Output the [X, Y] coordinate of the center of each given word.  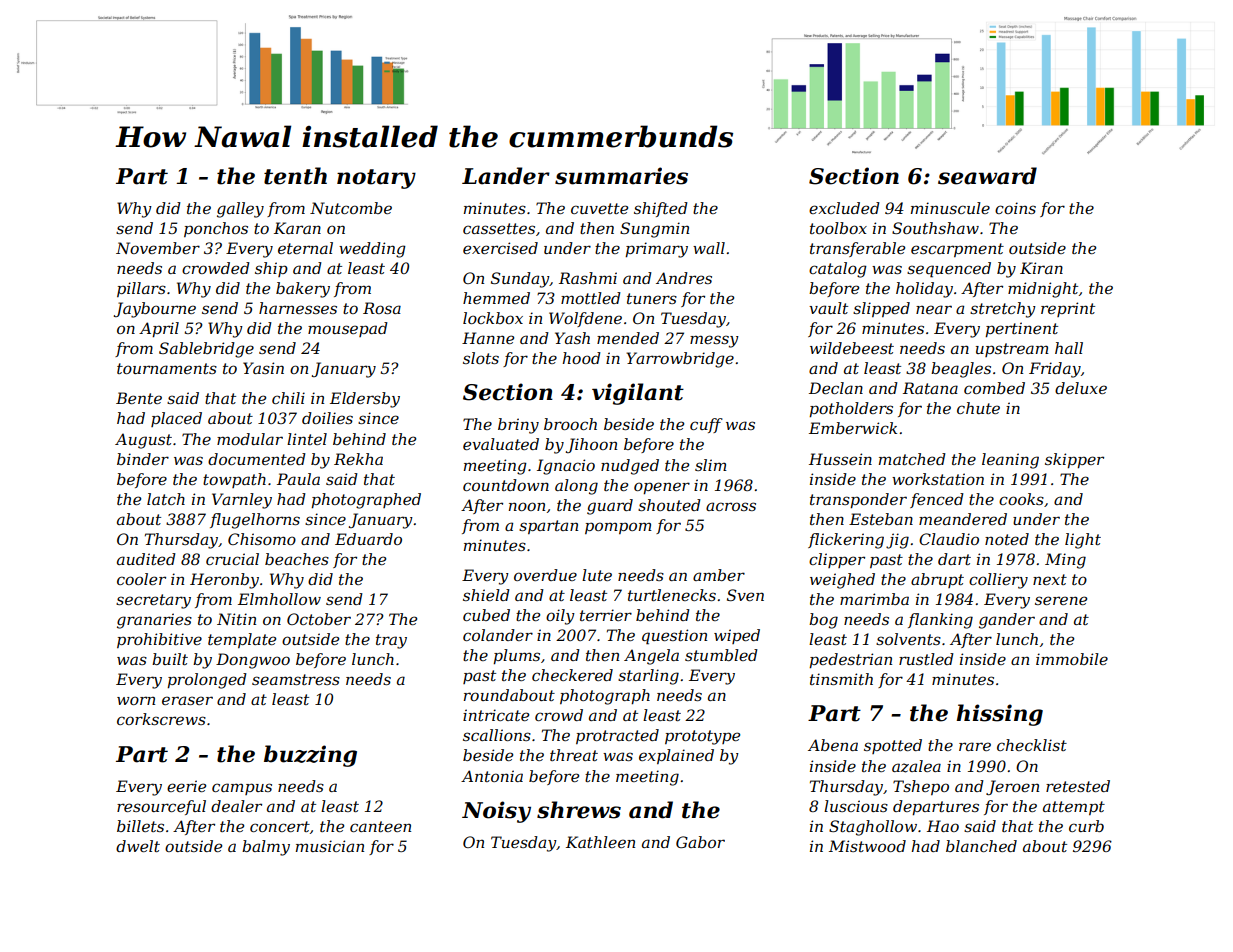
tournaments [167, 368]
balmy [266, 848]
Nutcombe [351, 208]
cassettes [499, 228]
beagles [961, 370]
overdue [545, 575]
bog [823, 621]
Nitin [236, 619]
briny [518, 426]
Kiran [1041, 268]
